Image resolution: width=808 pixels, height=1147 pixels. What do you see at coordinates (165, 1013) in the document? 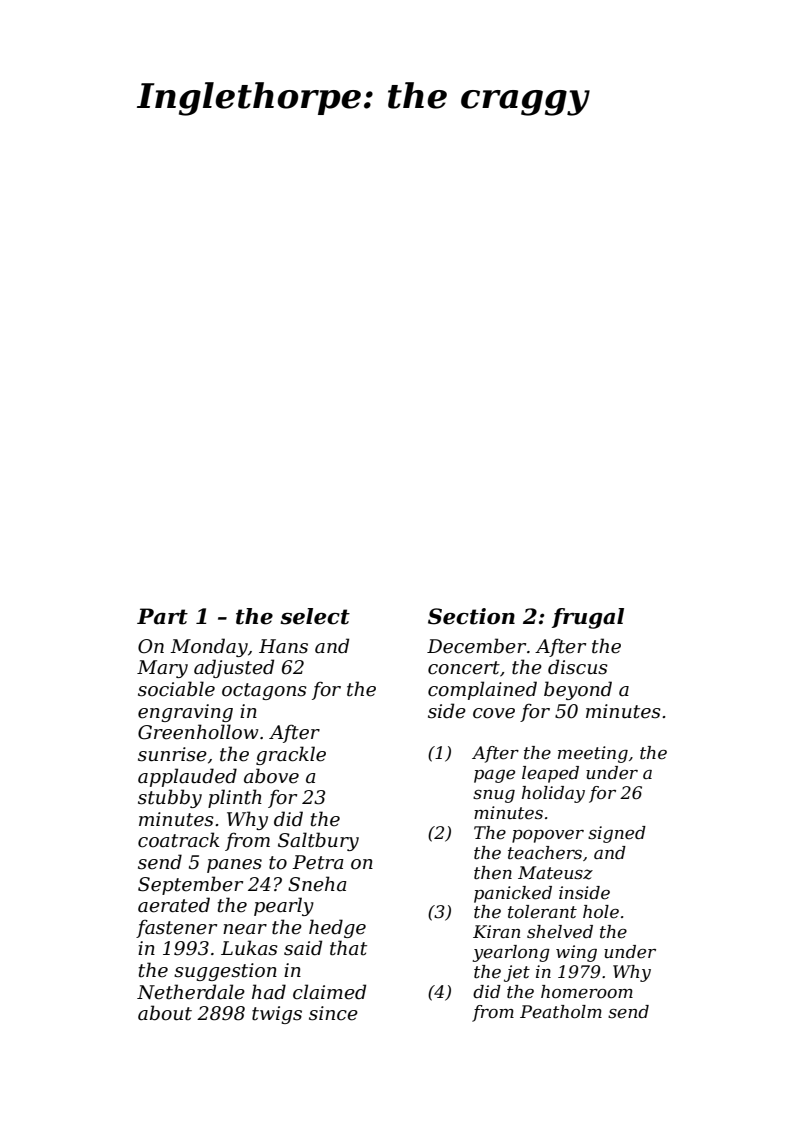
I see `about` at bounding box center [165, 1013].
